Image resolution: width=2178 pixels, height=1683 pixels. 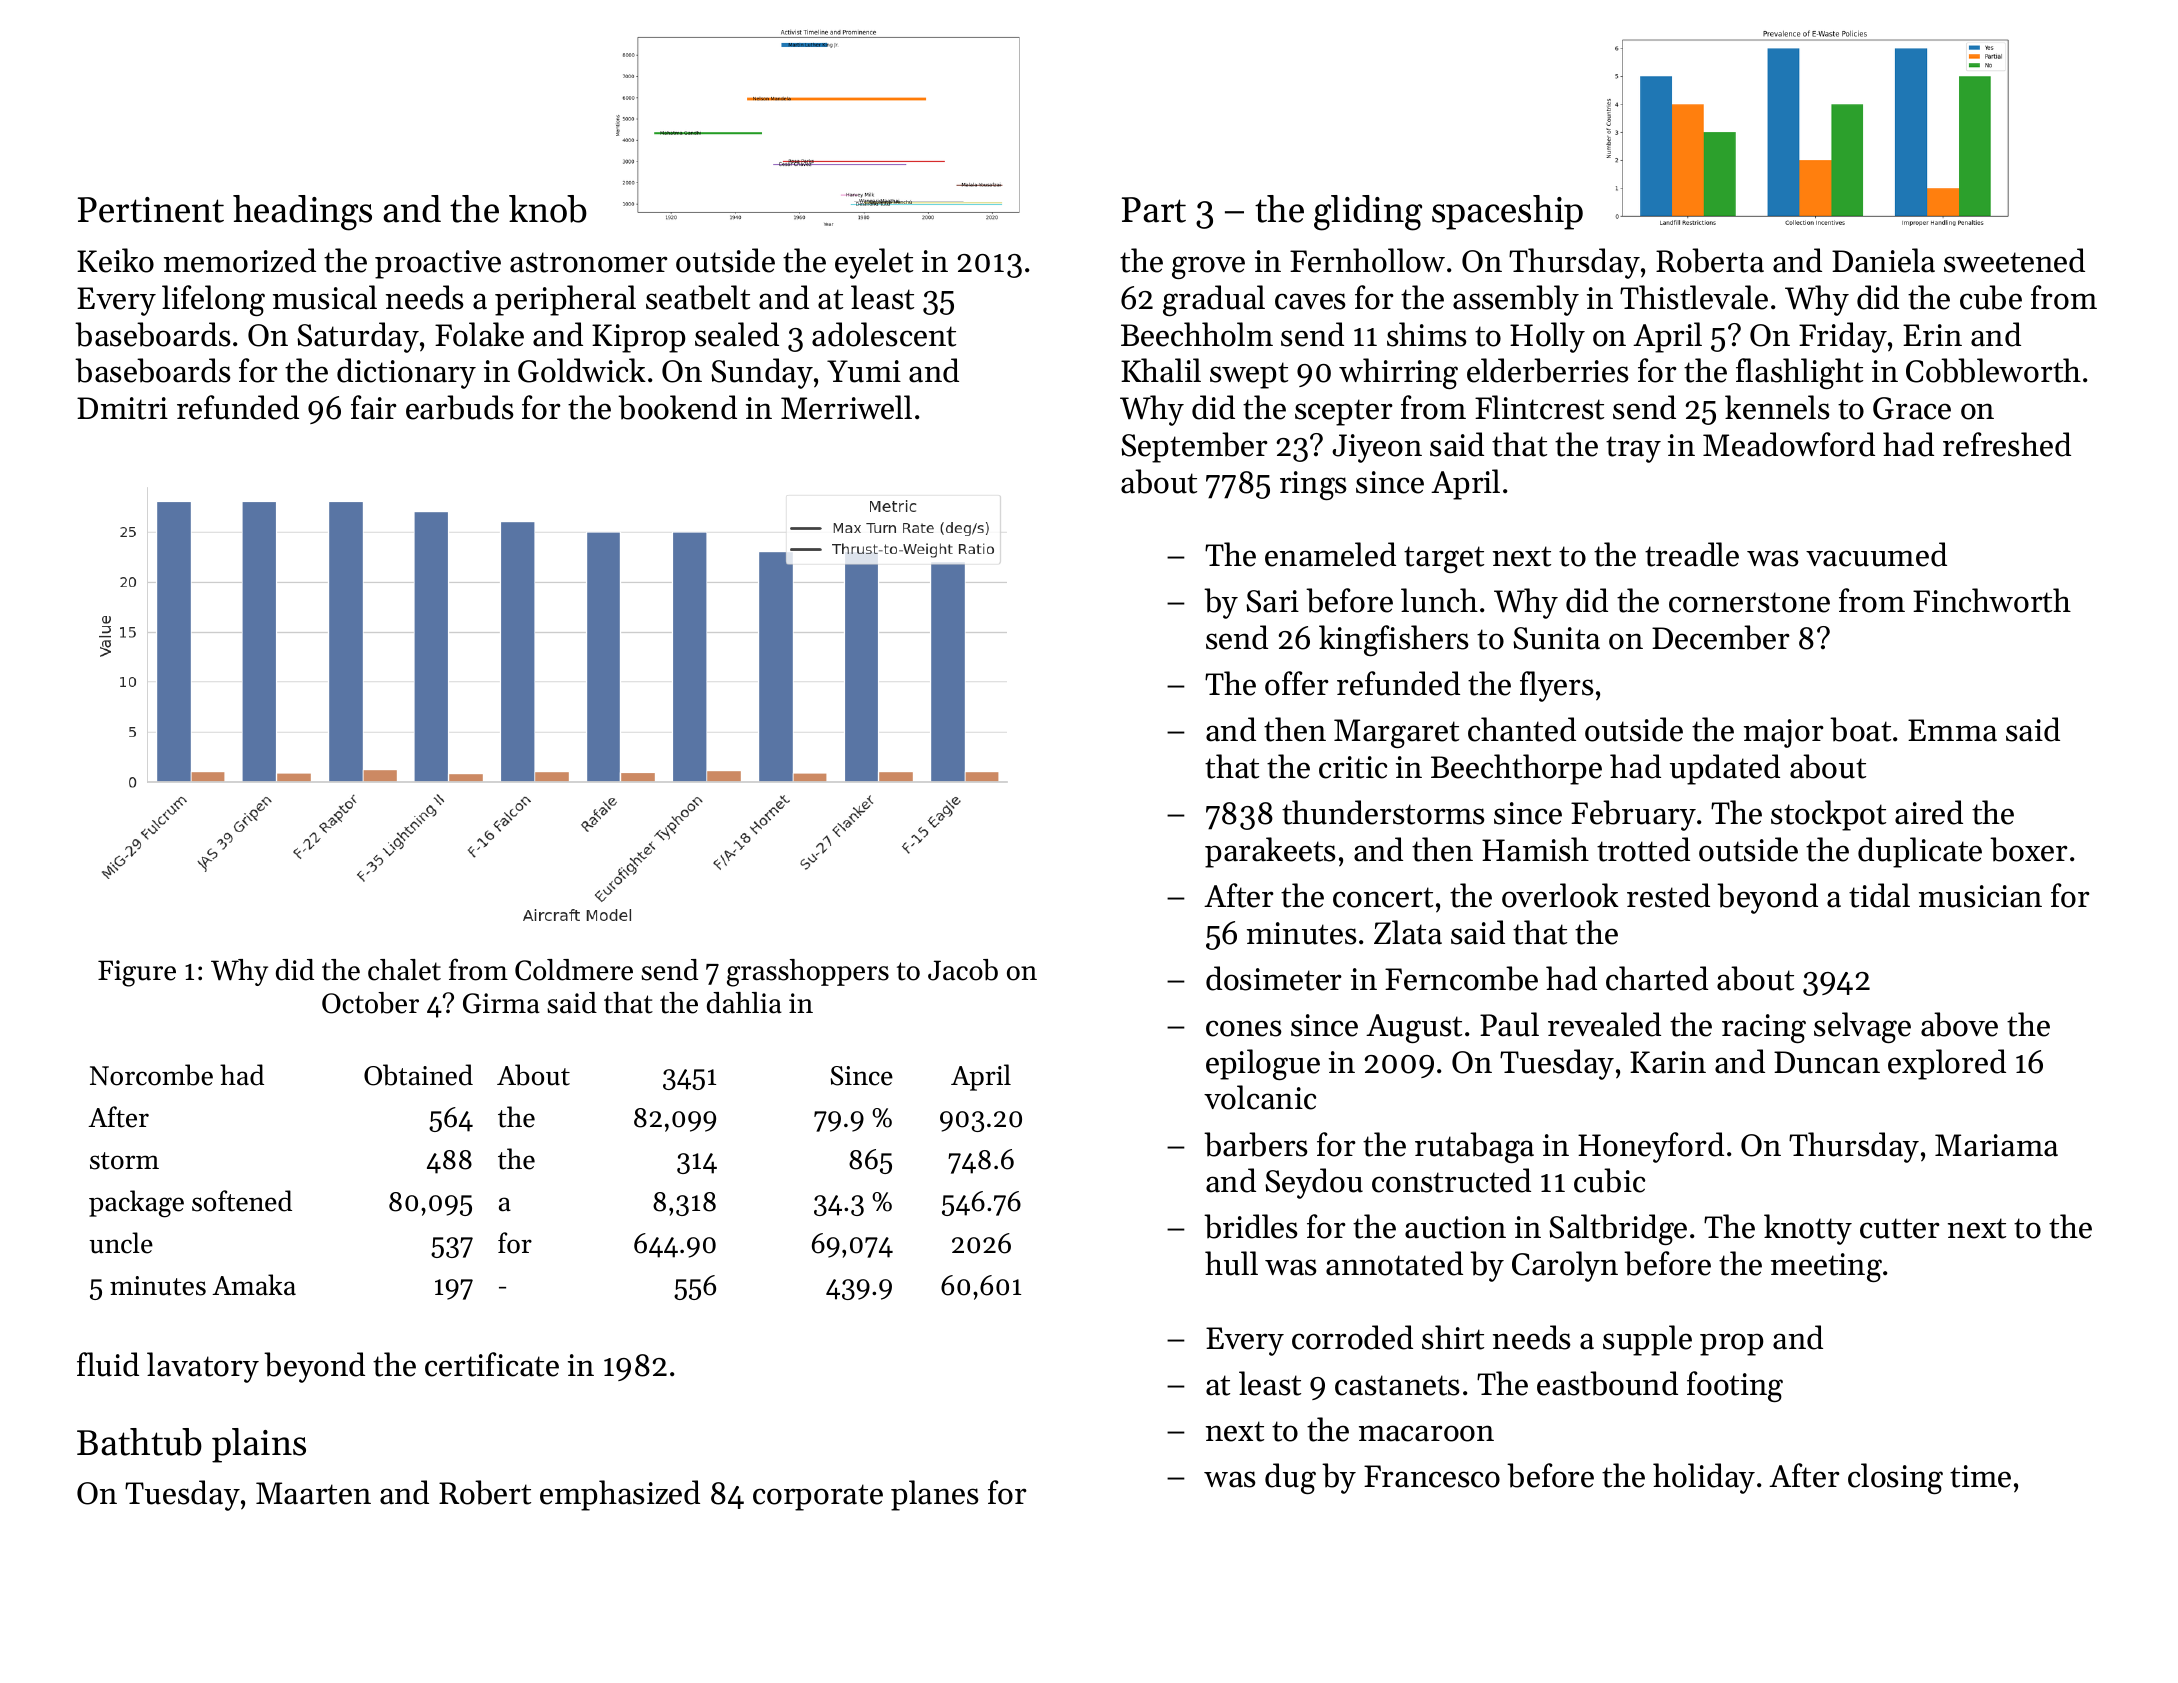 I want to click on knob, so click(x=548, y=209).
